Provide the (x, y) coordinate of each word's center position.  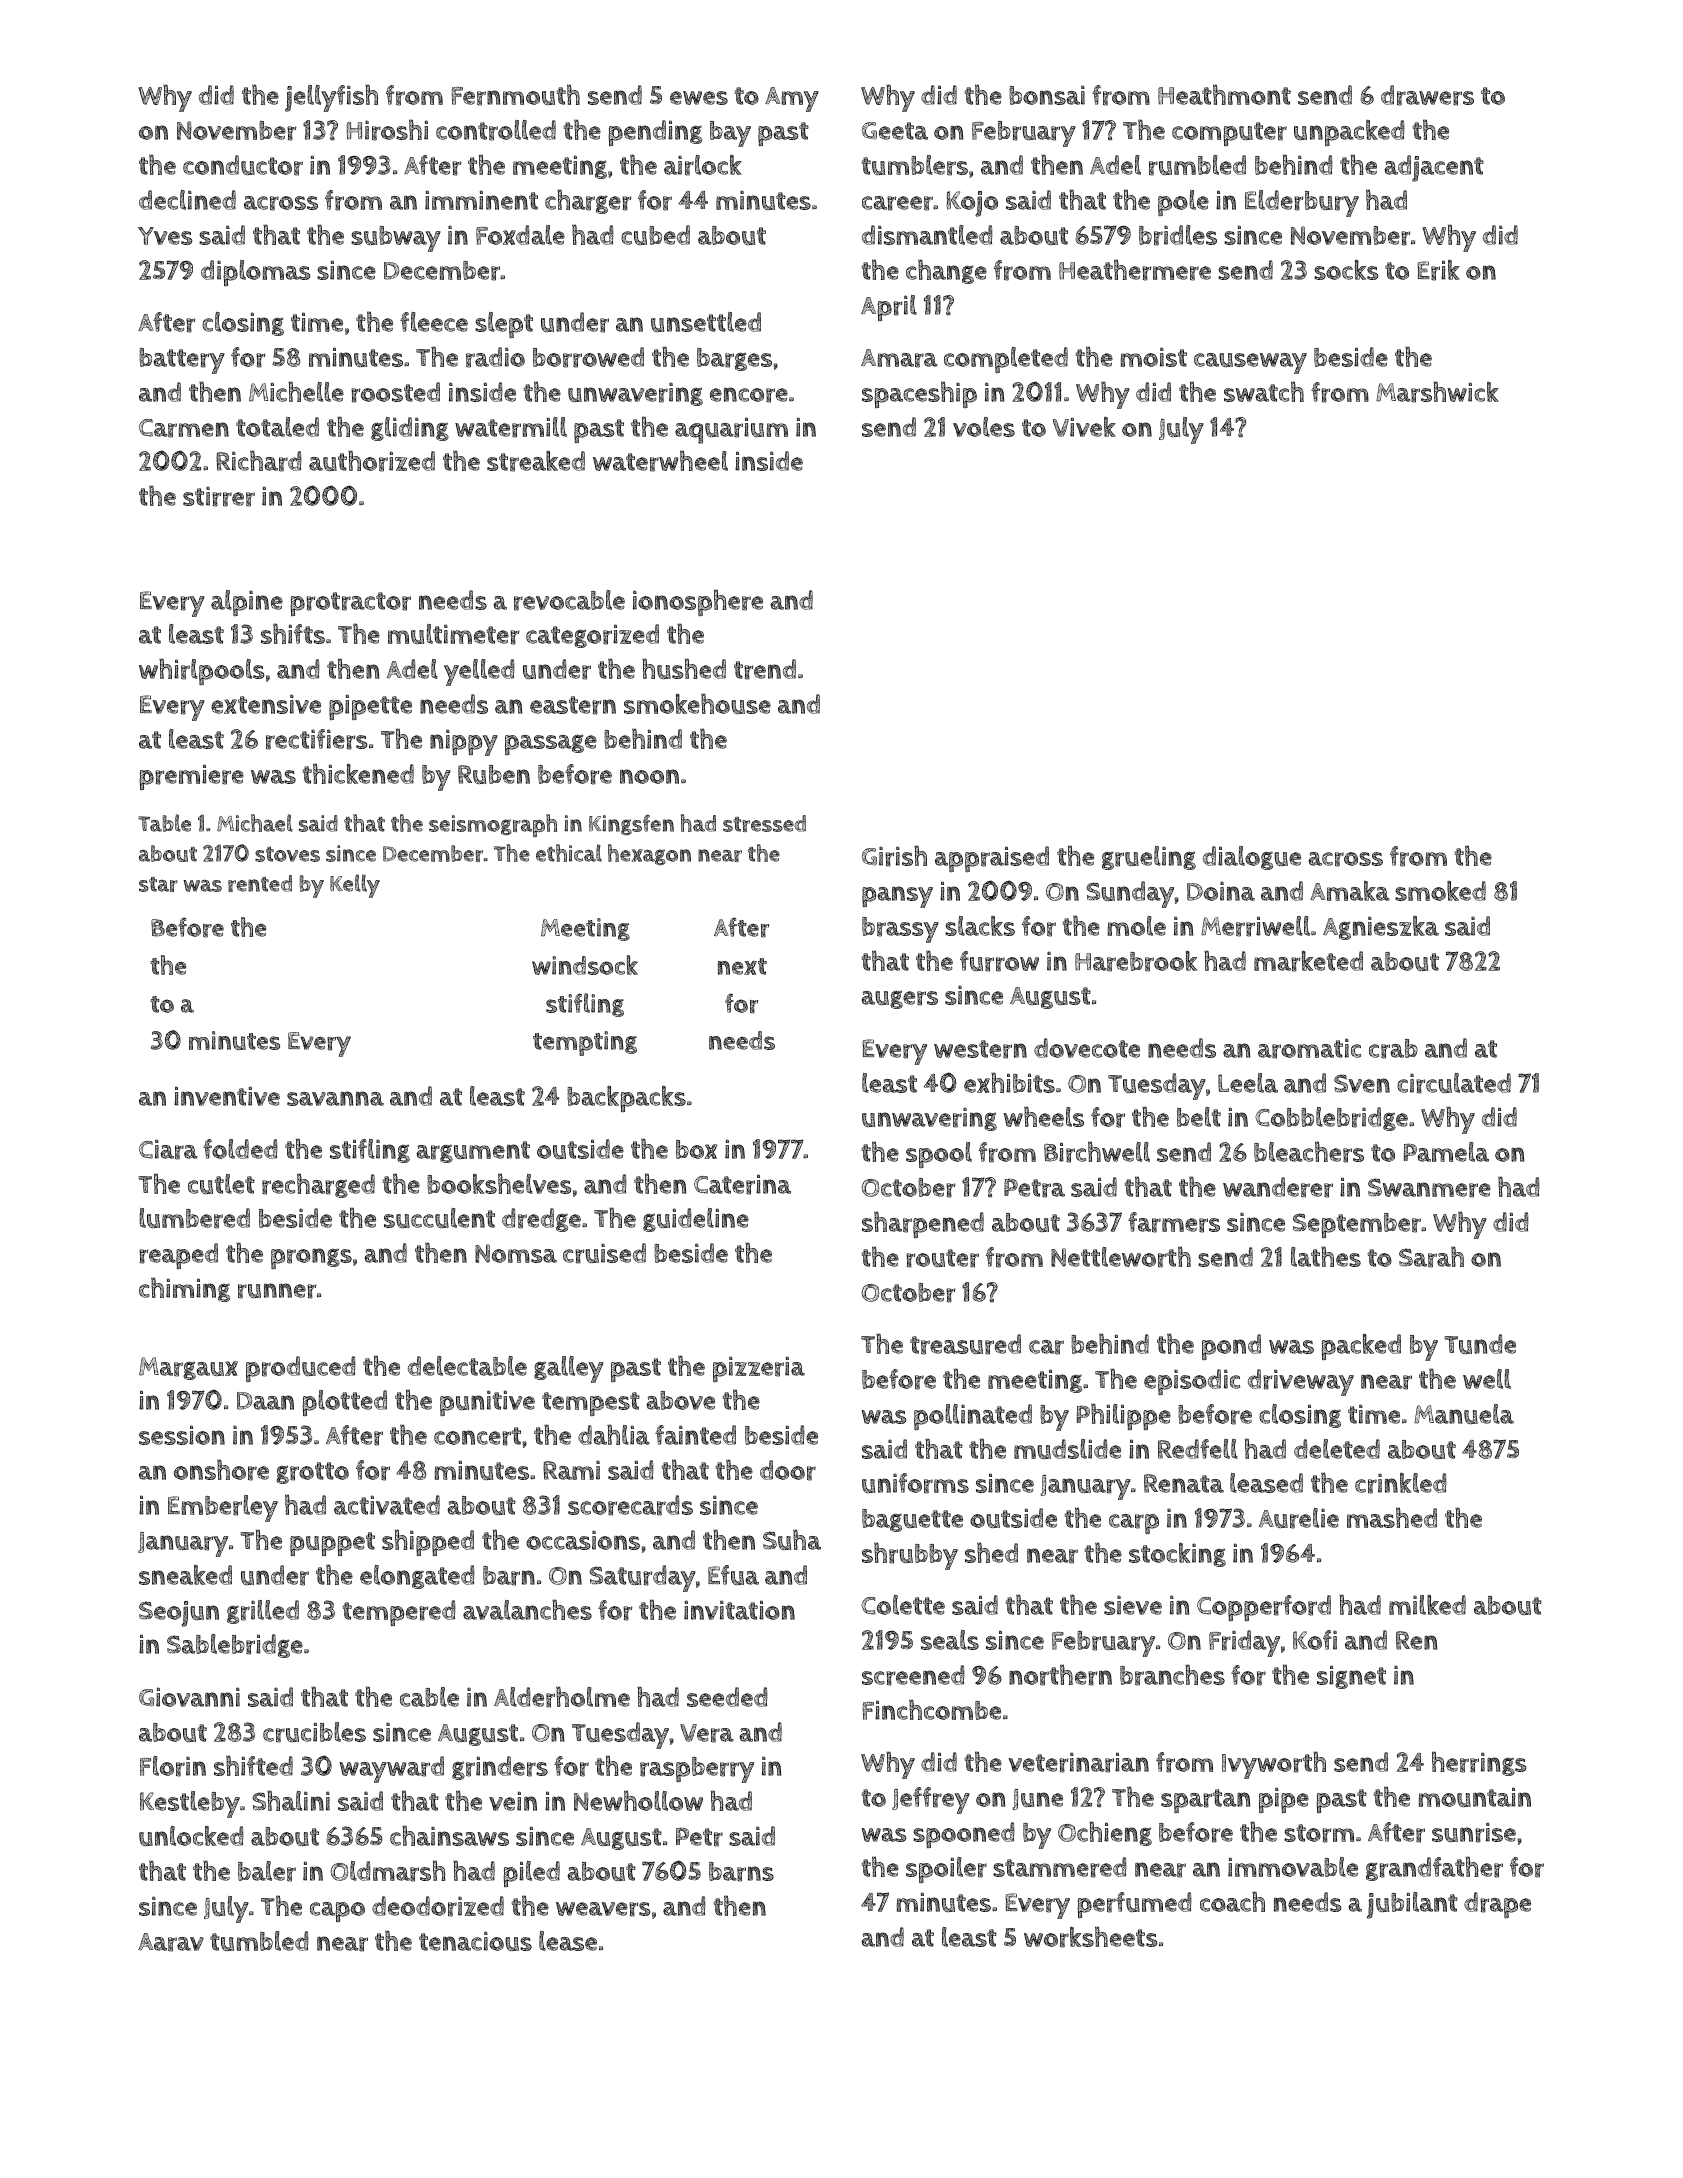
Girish (894, 856)
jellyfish (331, 98)
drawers (1427, 95)
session (182, 1435)
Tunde (1480, 1344)
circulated (1454, 1083)
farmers (1174, 1222)
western (980, 1049)
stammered (1060, 1867)
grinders (500, 1768)
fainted (695, 1435)
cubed (655, 235)
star (158, 884)
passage (551, 744)
